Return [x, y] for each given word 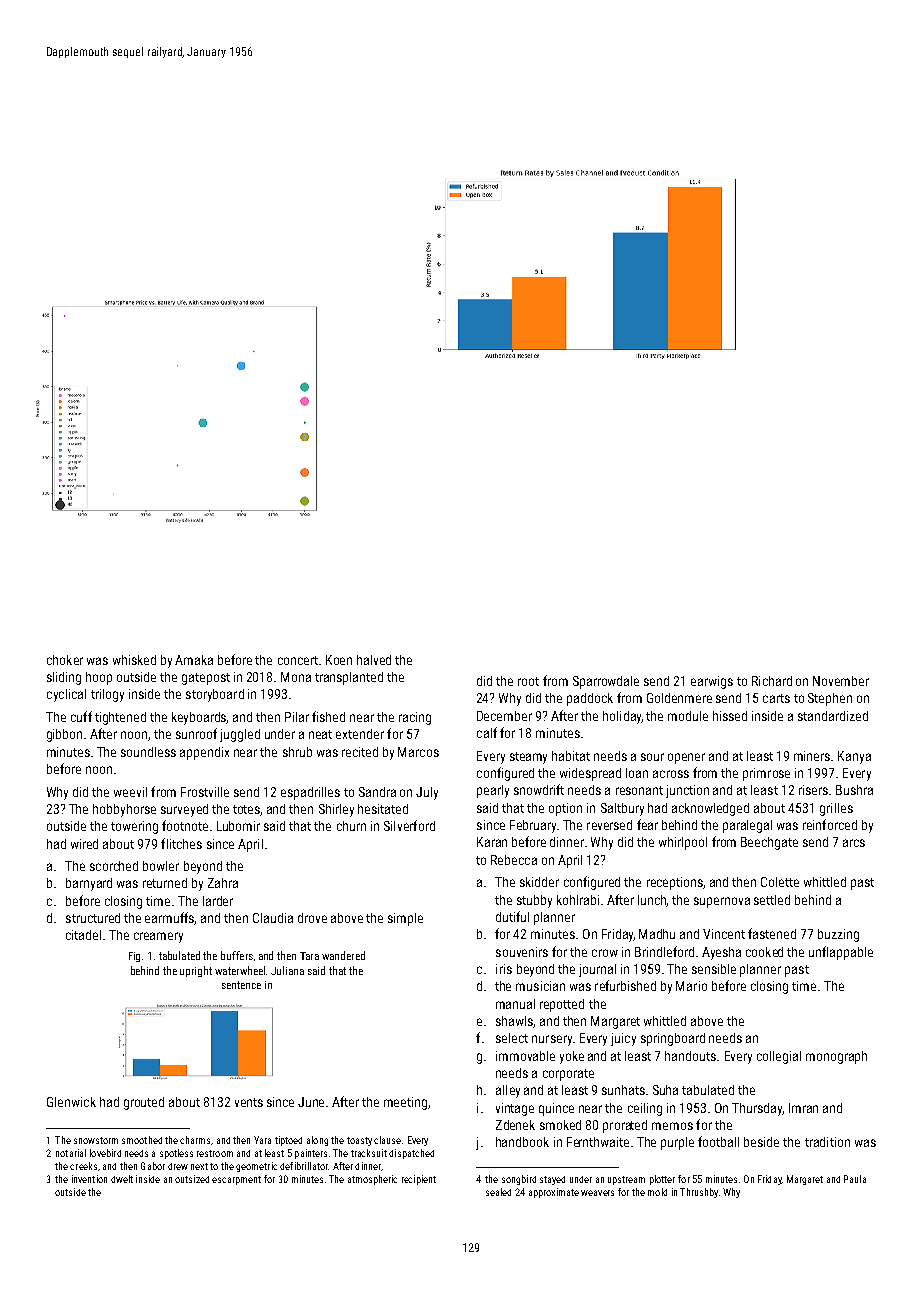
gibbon [64, 735]
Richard [772, 681]
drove [312, 918]
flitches [181, 843]
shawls [515, 1022]
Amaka [194, 660]
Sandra [377, 792]
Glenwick [71, 1102]
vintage [515, 1109]
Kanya [854, 757]
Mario [691, 986]
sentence [241, 985]
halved [374, 660]
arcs [854, 843]
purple [677, 1143]
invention [89, 1179]
